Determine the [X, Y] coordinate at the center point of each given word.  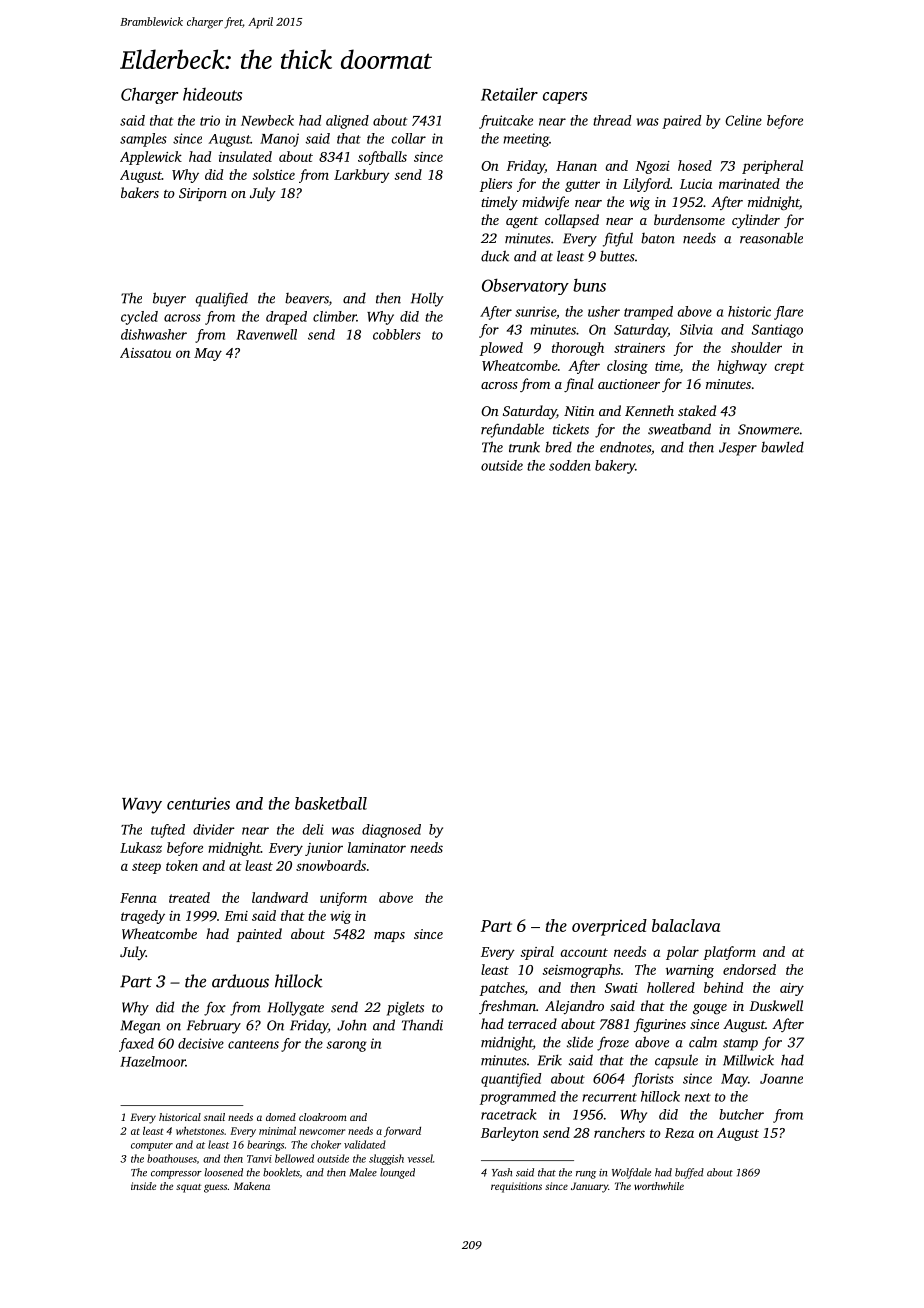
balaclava [686, 925]
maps [389, 937]
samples [143, 140]
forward [402, 1132]
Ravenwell [266, 334]
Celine [743, 120]
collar [409, 138]
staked [697, 410]
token [182, 865]
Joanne [781, 1079]
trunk [524, 447]
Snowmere [768, 429]
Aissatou [145, 353]
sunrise [535, 311]
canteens [253, 1044]
